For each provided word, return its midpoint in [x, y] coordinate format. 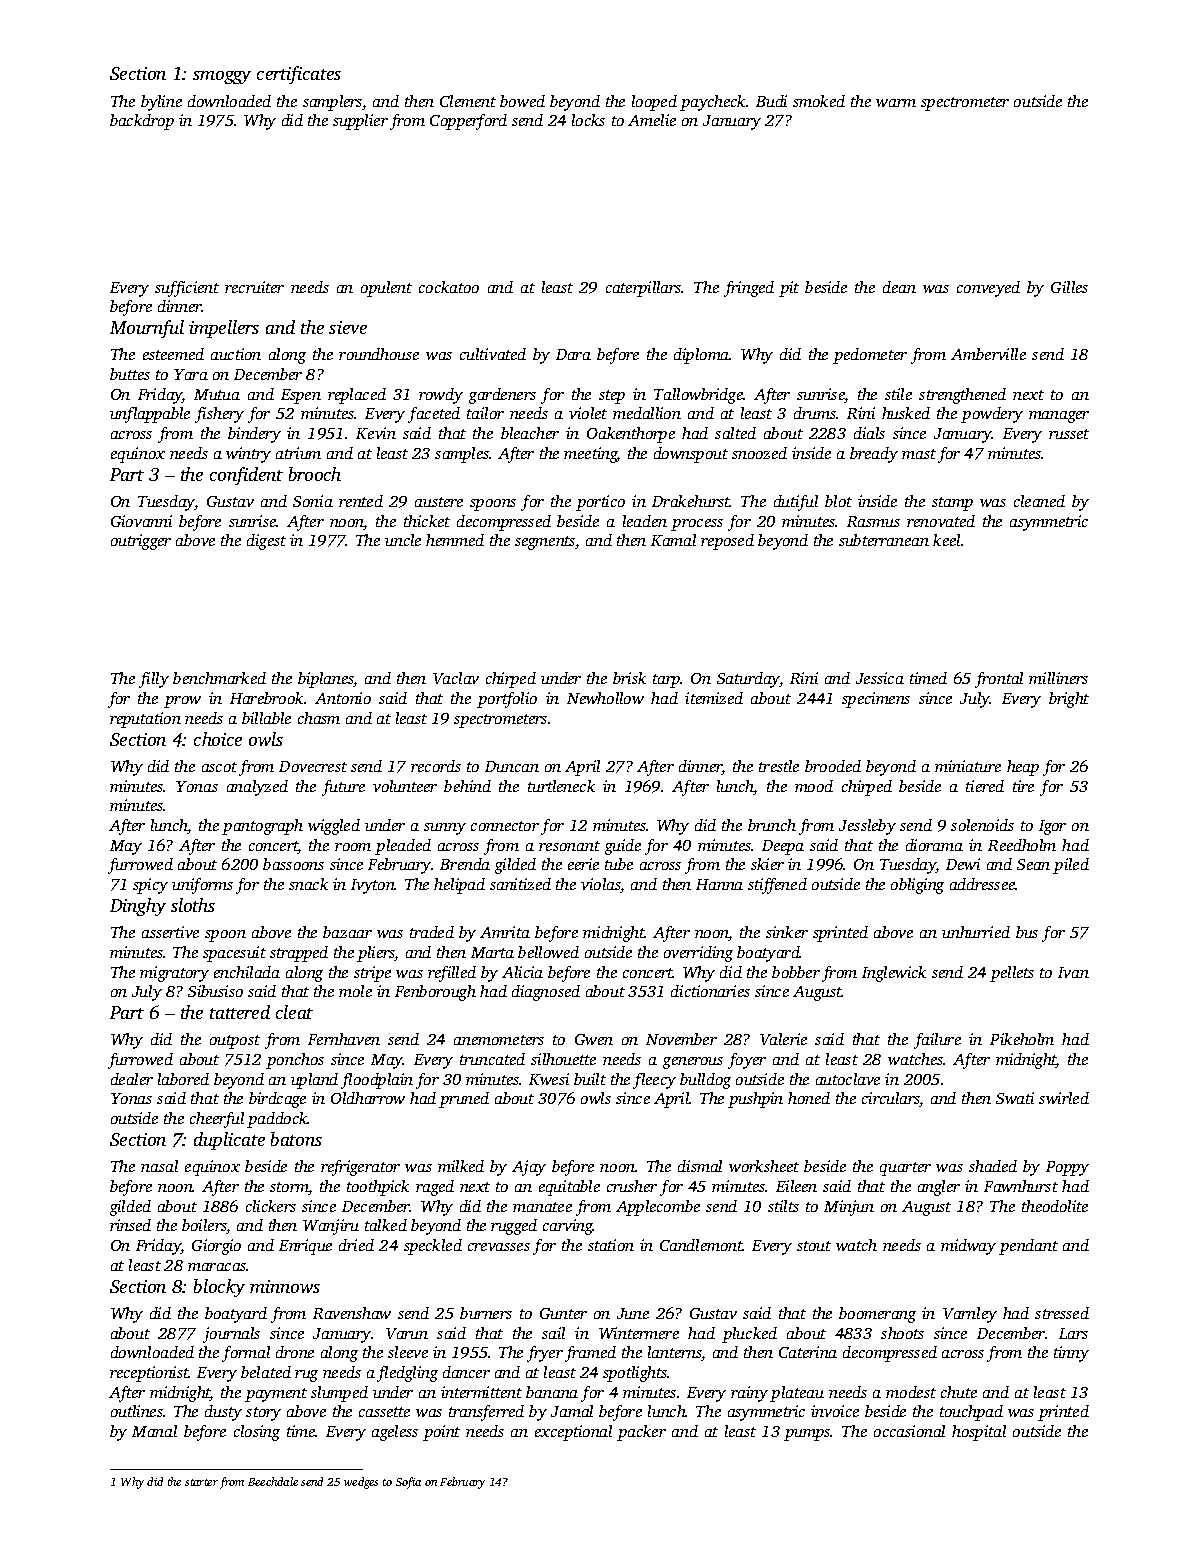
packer [641, 1433]
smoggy [222, 77]
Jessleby [867, 827]
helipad [459, 886]
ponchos [295, 1061]
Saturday [748, 680]
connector [505, 826]
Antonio [343, 698]
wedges [361, 1483]
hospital [979, 1433]
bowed [522, 101]
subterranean [884, 540]
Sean [1033, 864]
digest [266, 542]
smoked [819, 101]
